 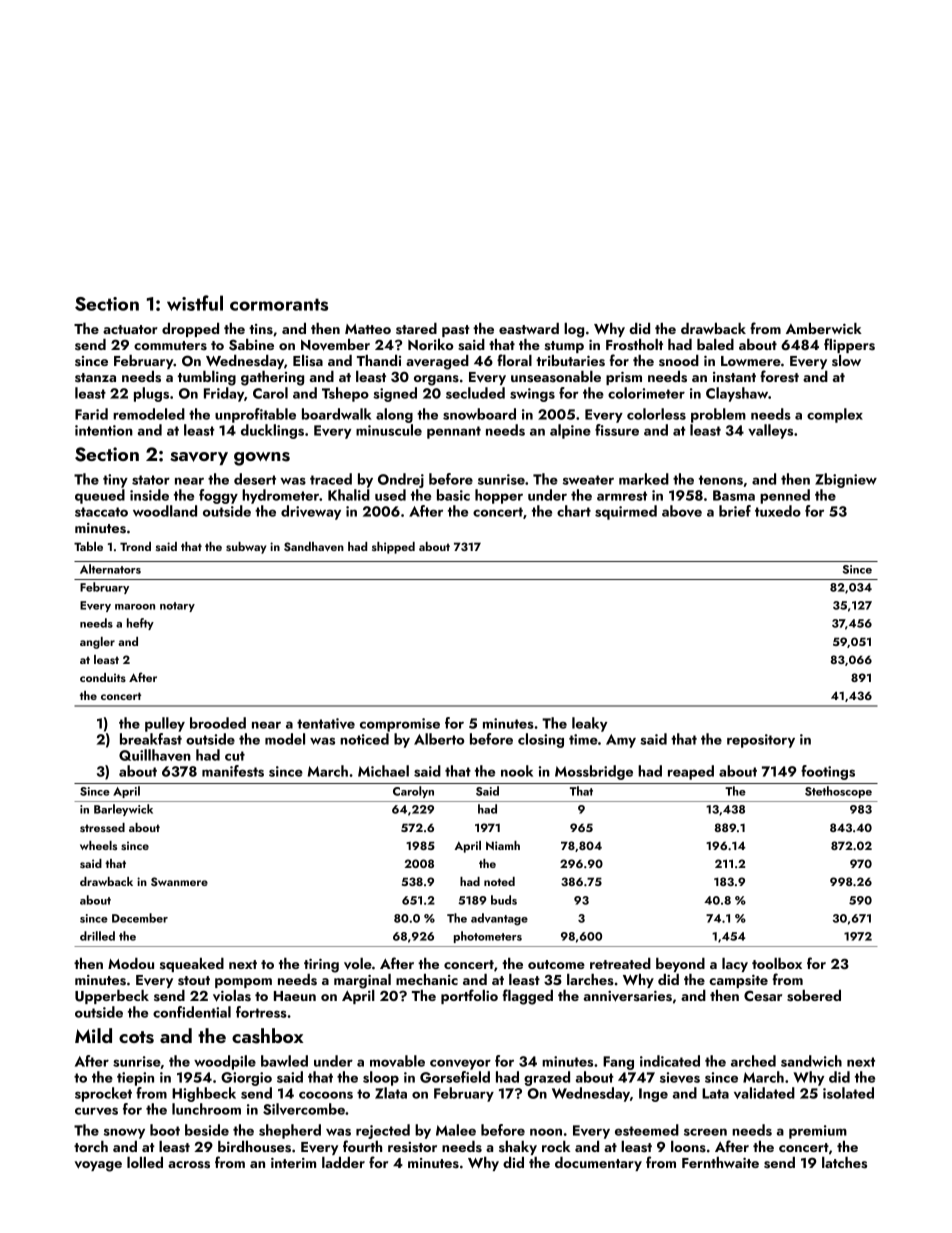 What do you see at coordinates (846, 480) in the screenshot?
I see `Zbigniew` at bounding box center [846, 480].
